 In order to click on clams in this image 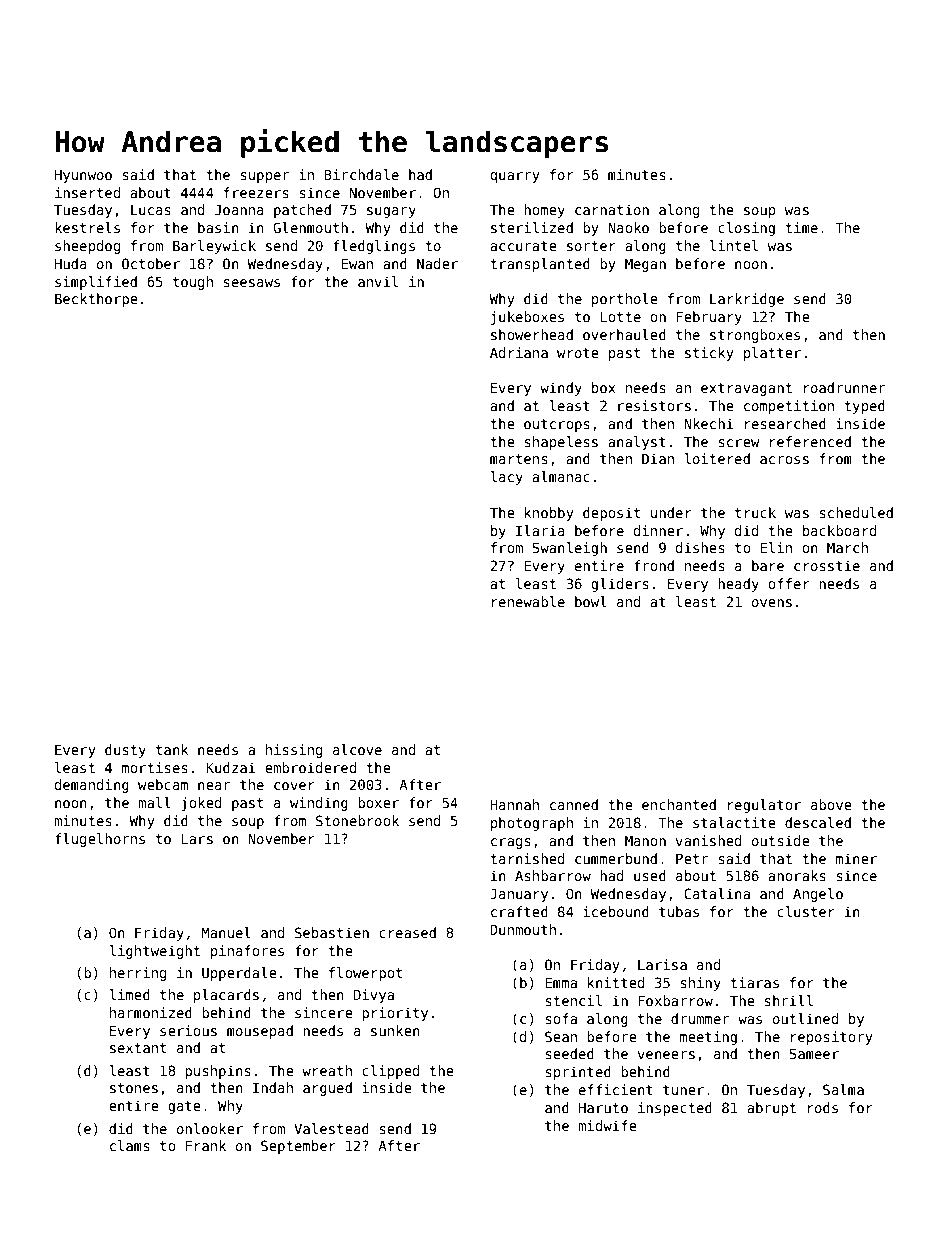, I will do `click(130, 1145)`.
